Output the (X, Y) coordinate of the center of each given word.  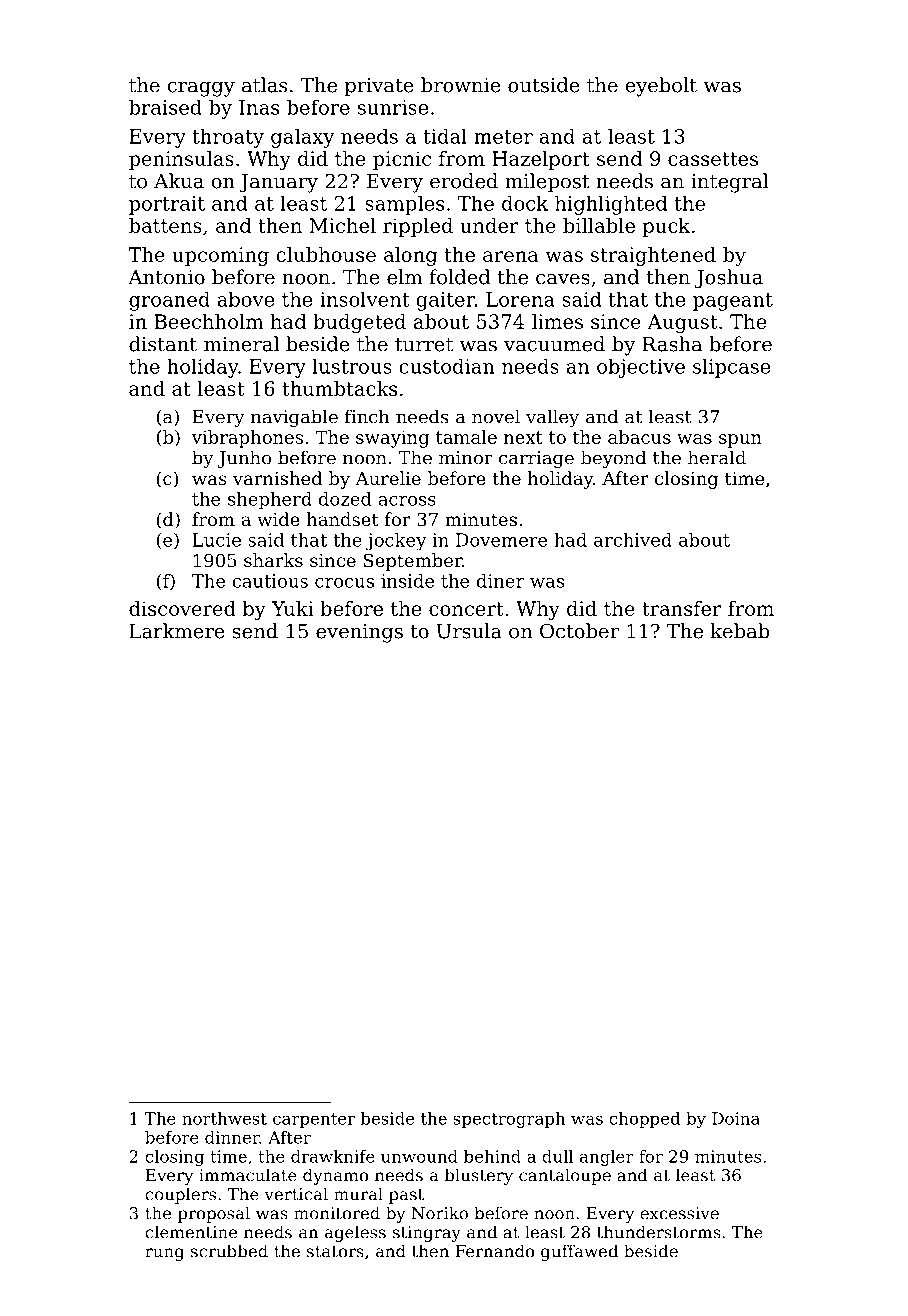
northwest (224, 1118)
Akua (179, 181)
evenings (359, 633)
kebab (740, 631)
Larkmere (177, 631)
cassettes (713, 159)
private (379, 87)
